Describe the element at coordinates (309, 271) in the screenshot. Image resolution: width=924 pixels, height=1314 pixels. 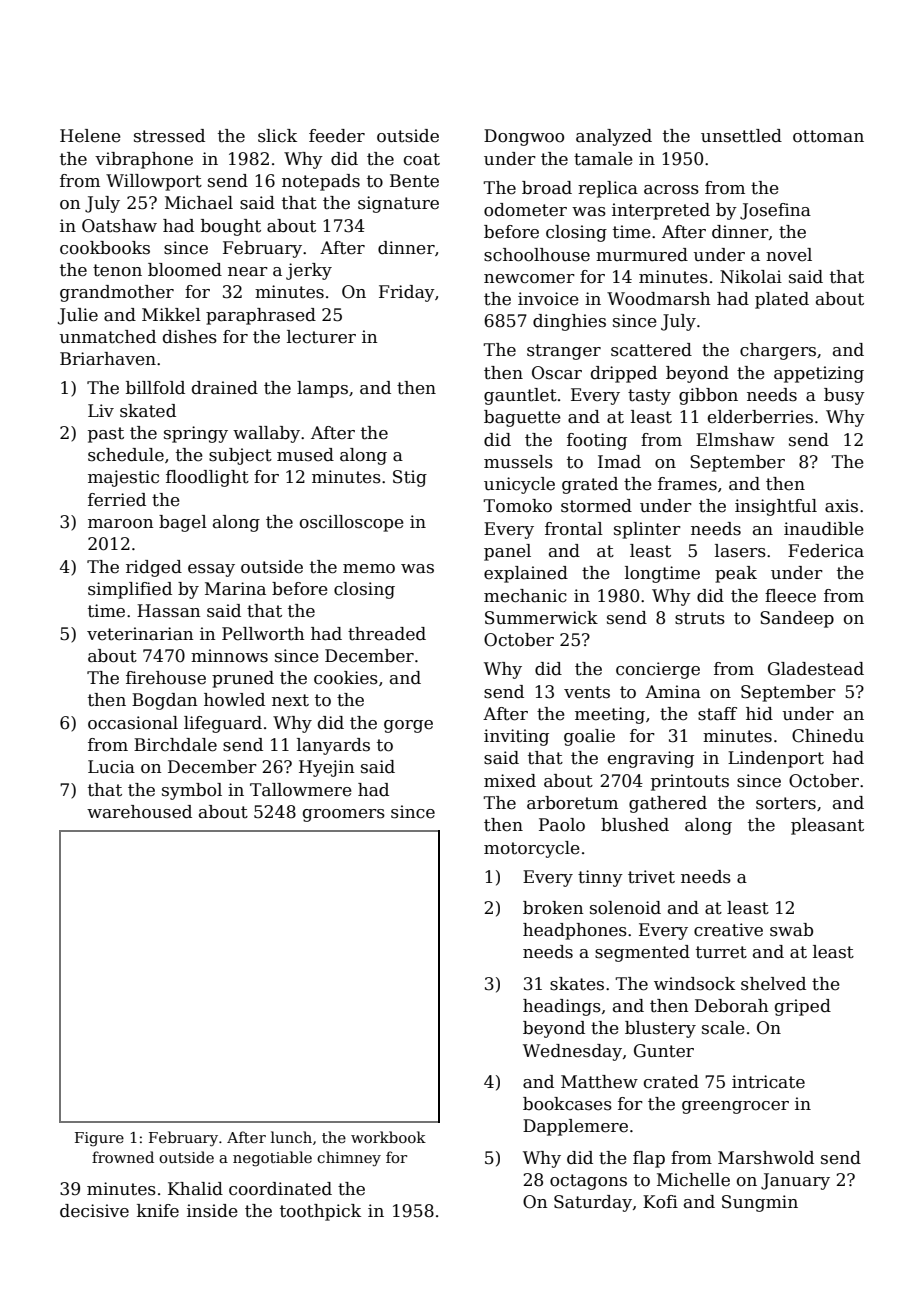
I see `jerky` at that location.
